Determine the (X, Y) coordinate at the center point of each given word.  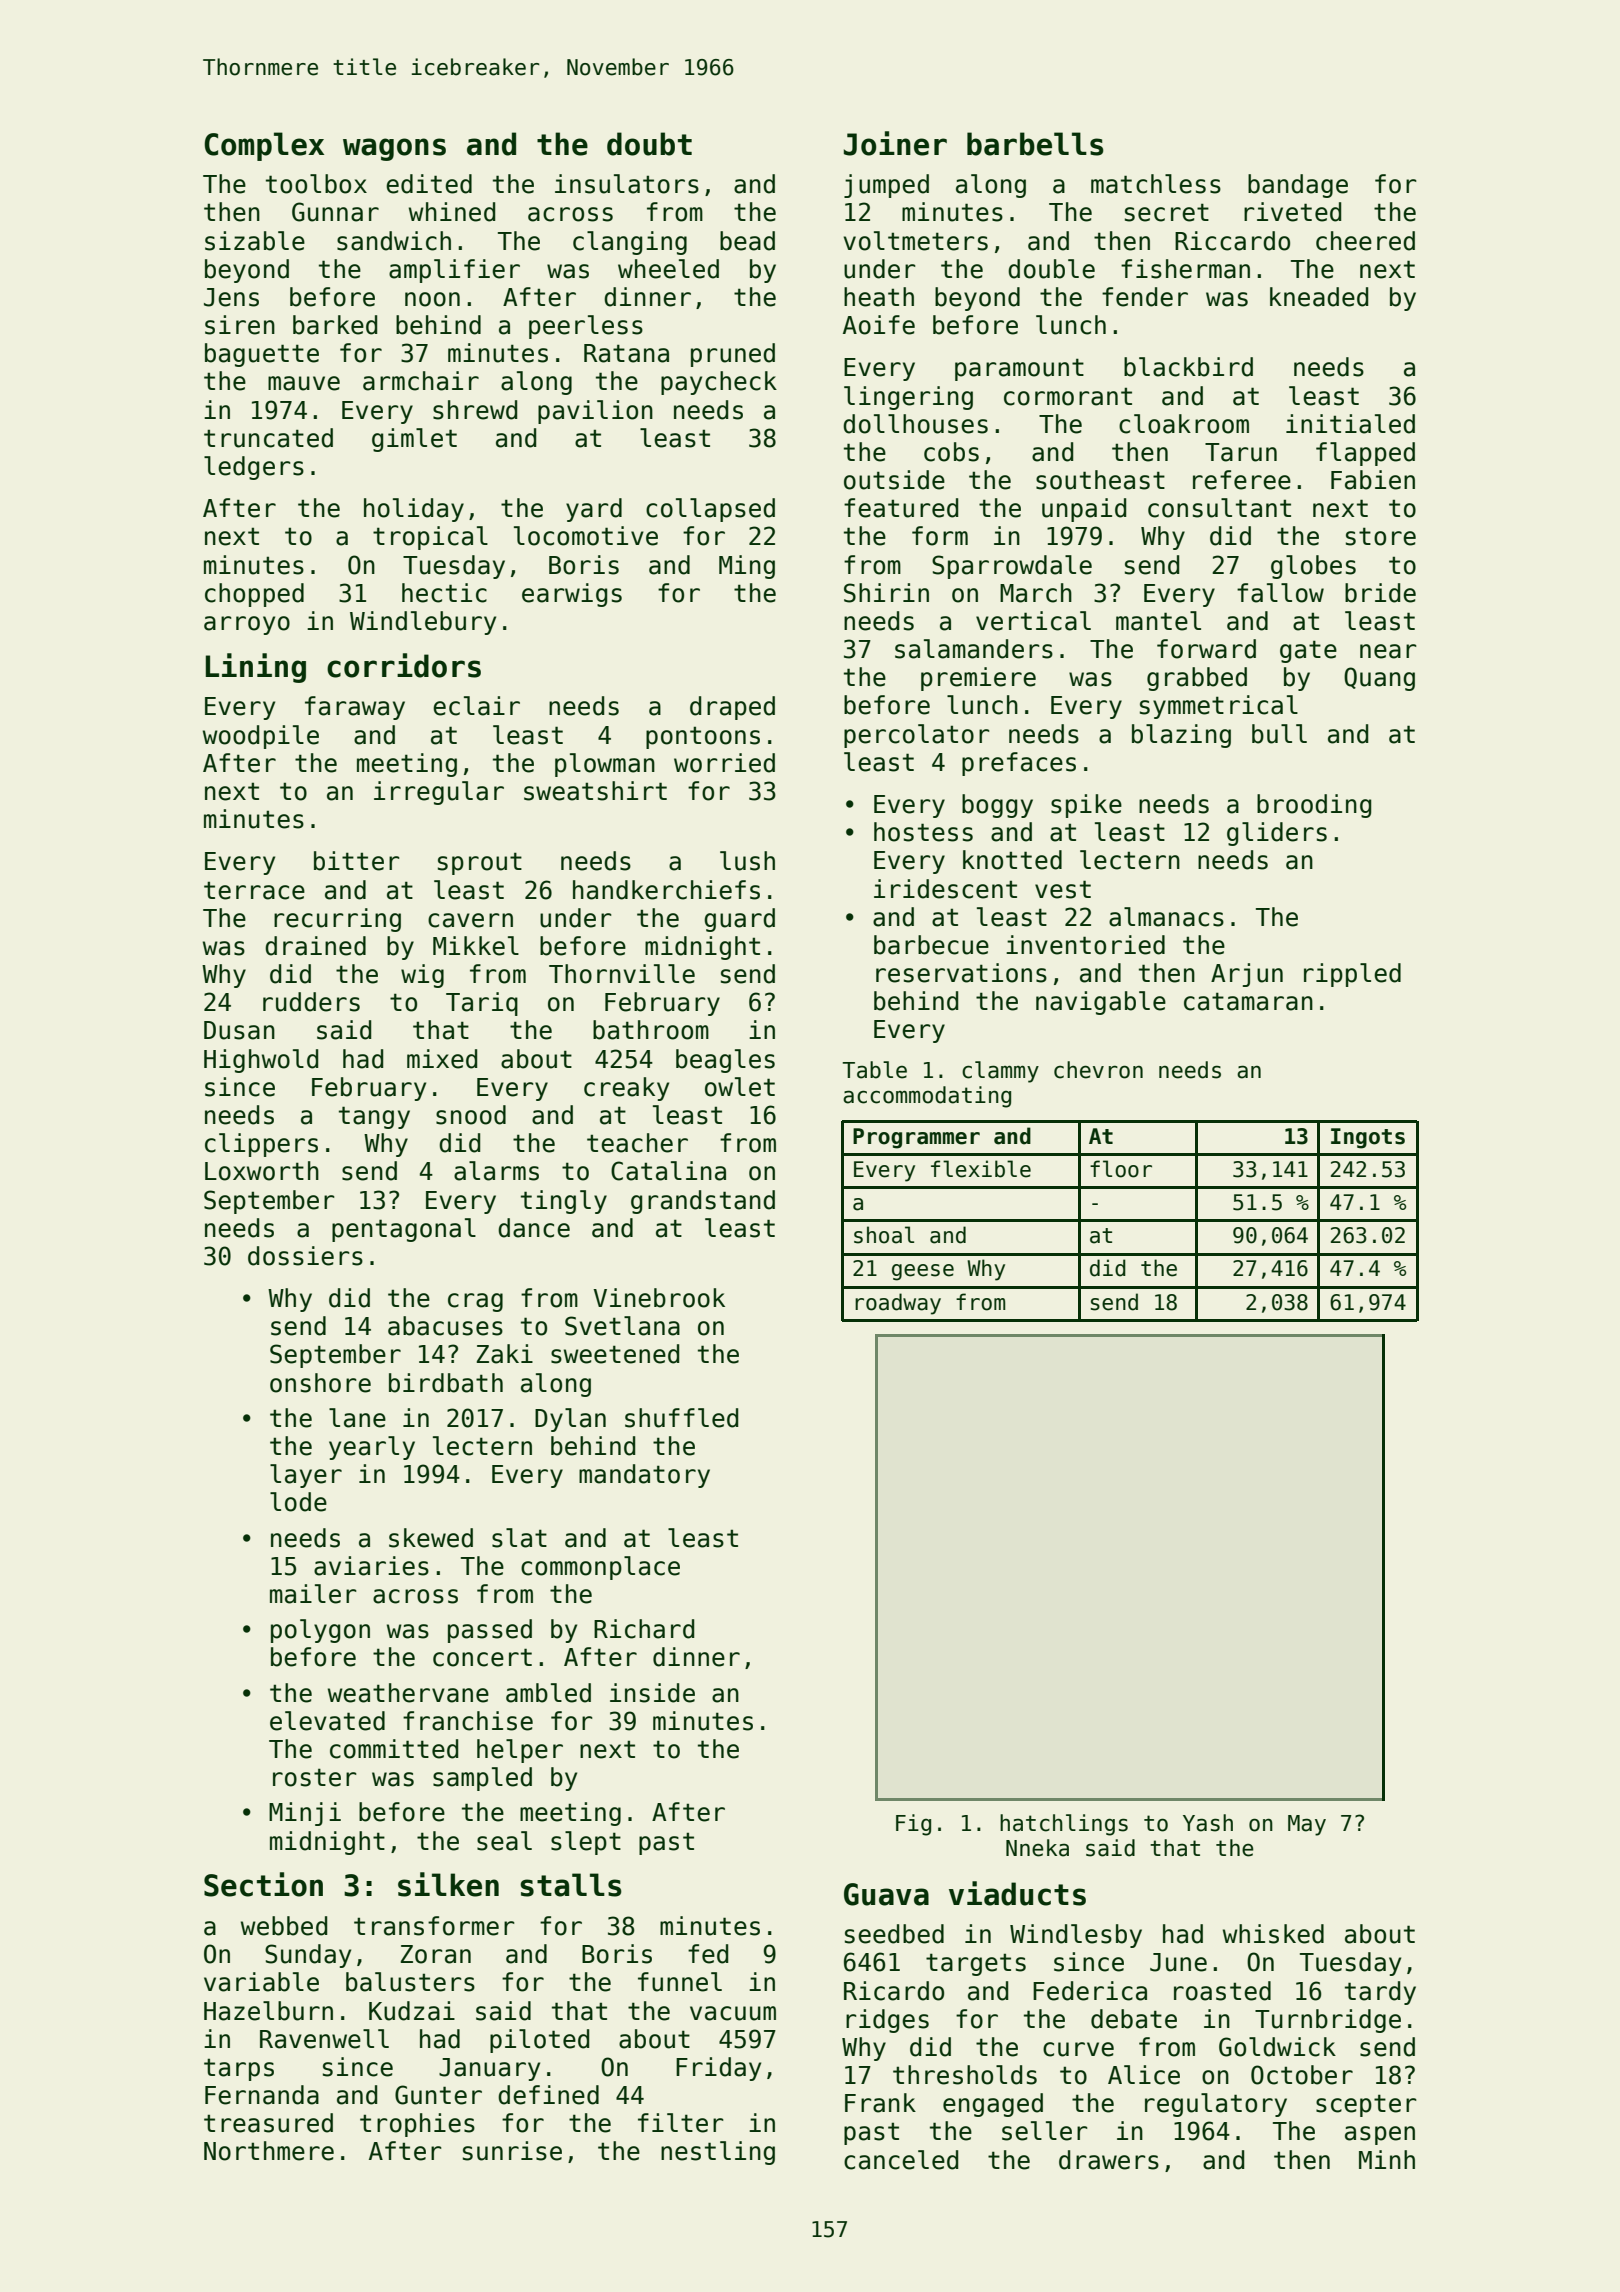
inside (652, 1693)
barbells (1035, 144)
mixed (442, 1059)
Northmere (269, 2151)
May (1307, 1825)
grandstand (703, 1202)
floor (1121, 1169)
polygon (320, 1631)
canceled (901, 2160)
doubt (649, 144)
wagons (394, 149)
